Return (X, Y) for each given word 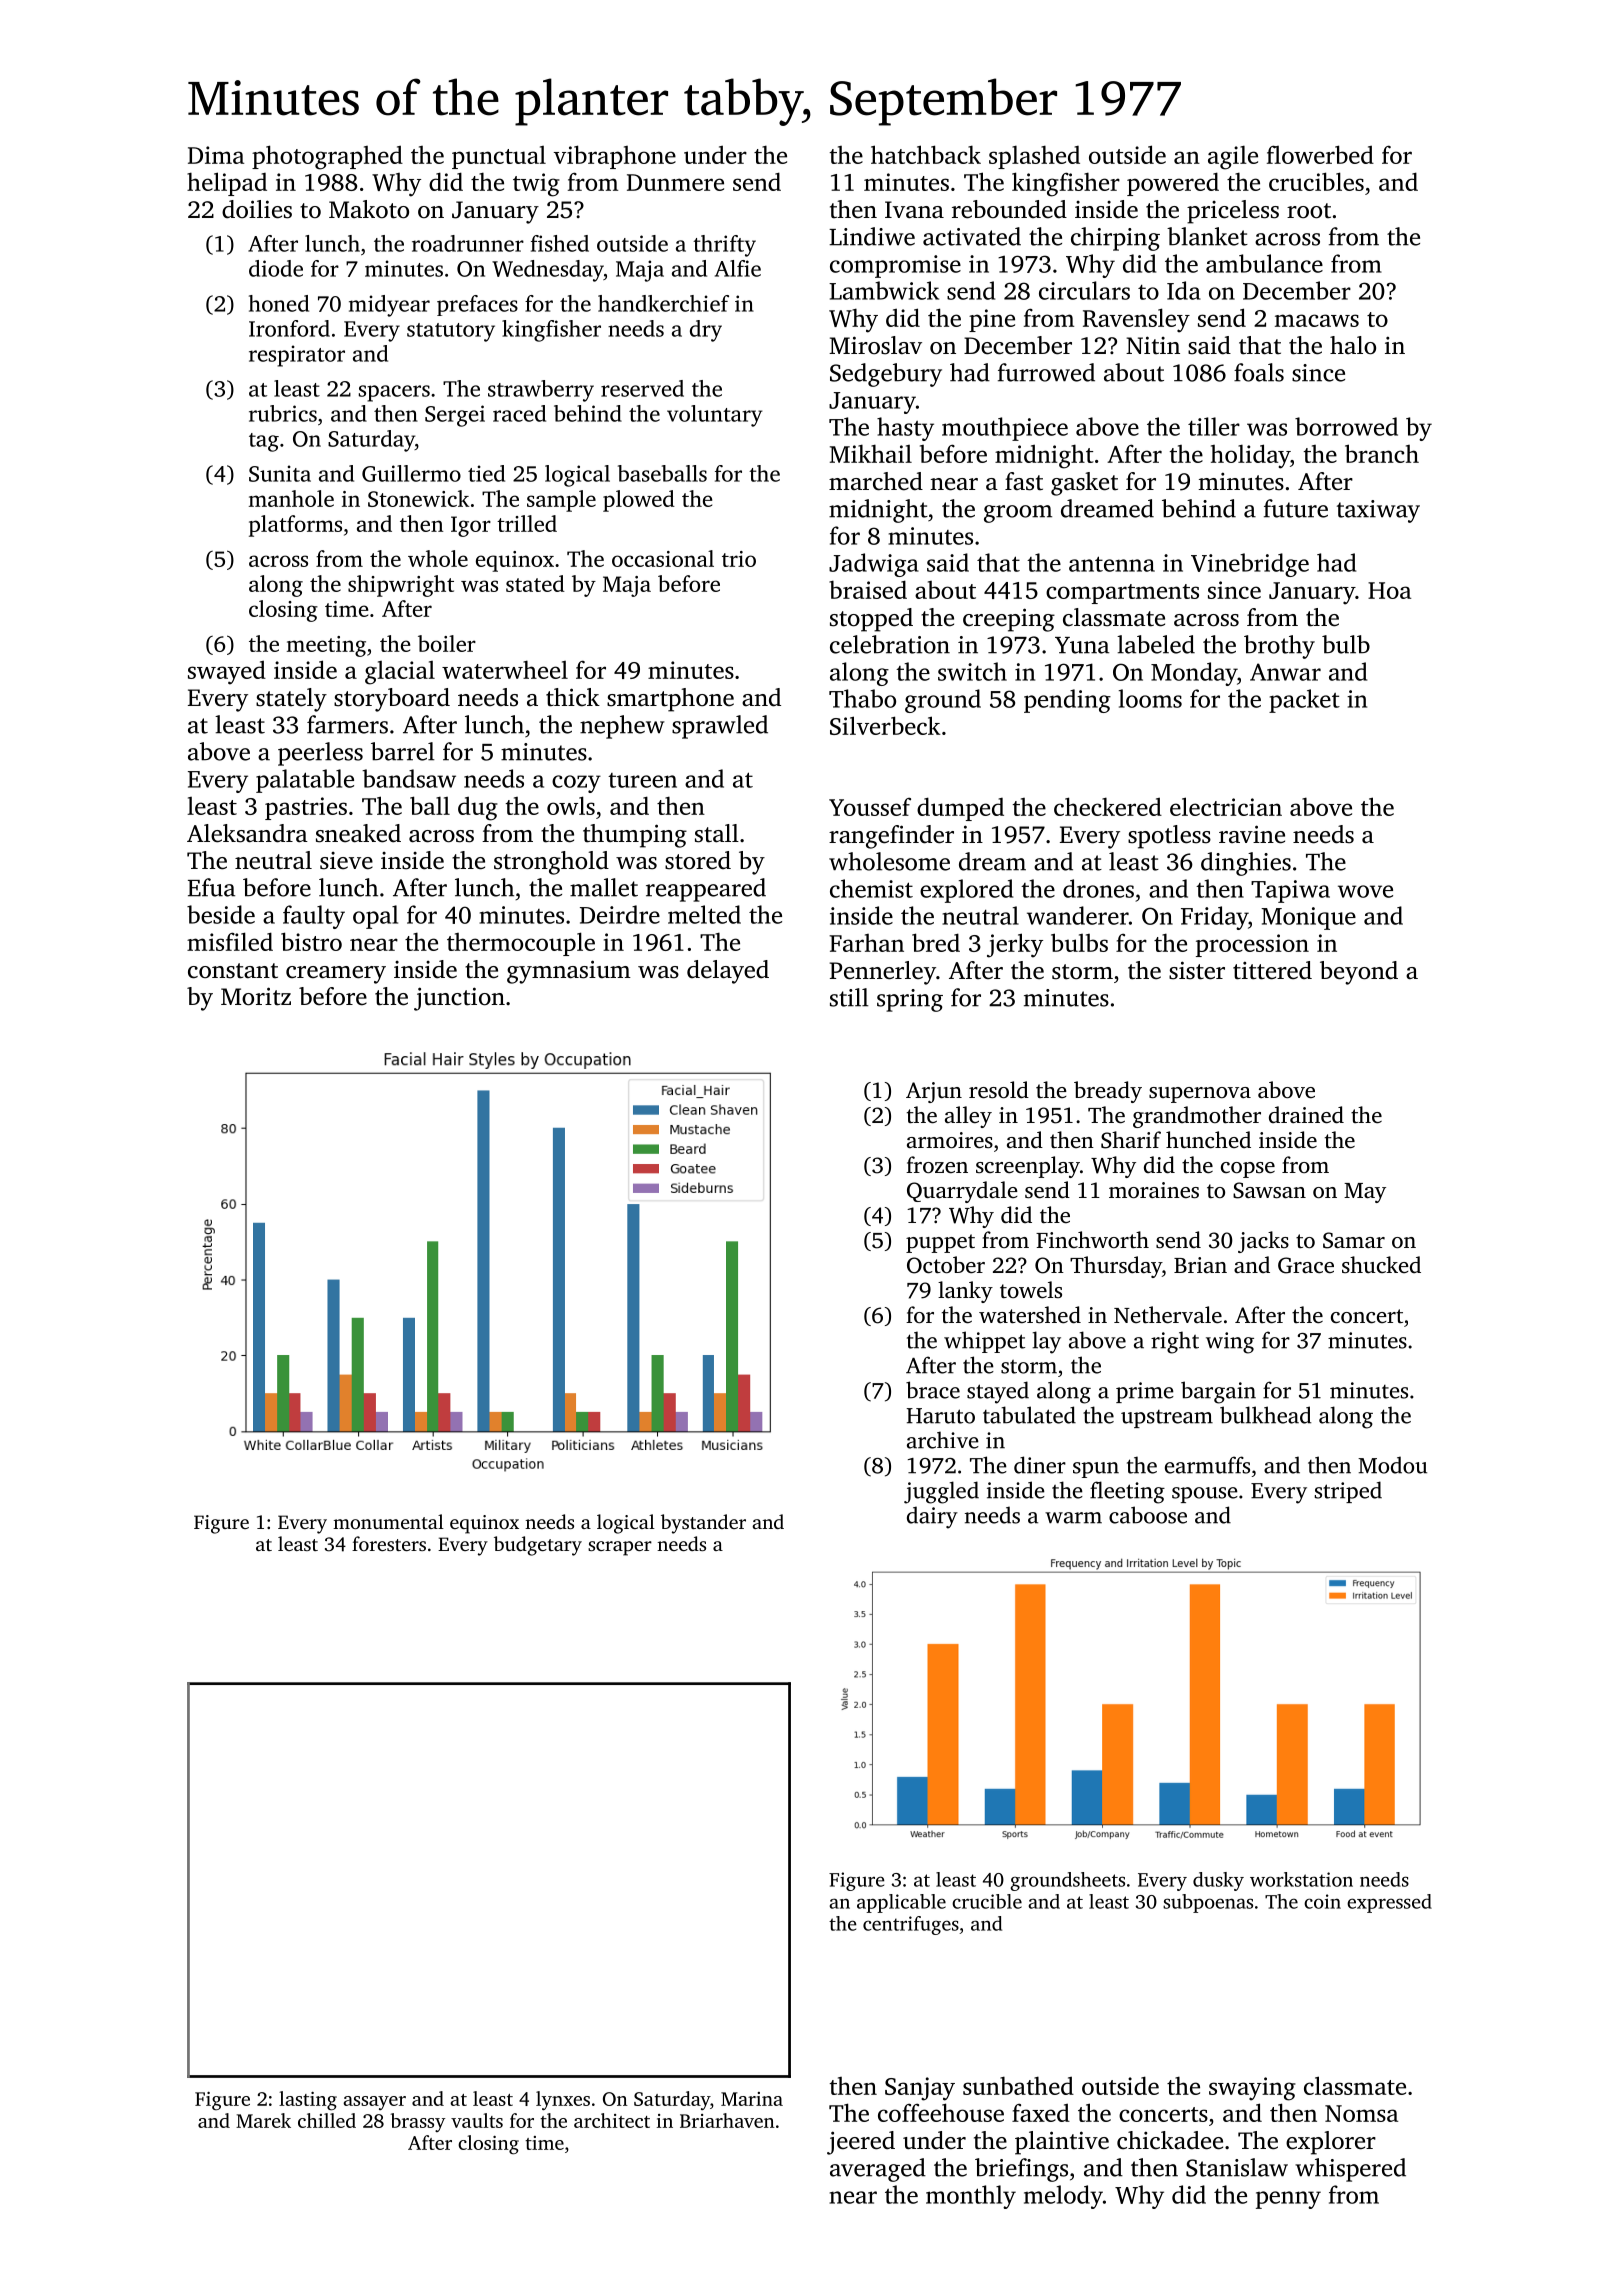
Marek (263, 2120)
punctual (499, 157)
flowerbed (1320, 154)
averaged (878, 2170)
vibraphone (615, 157)
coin (1322, 1901)
